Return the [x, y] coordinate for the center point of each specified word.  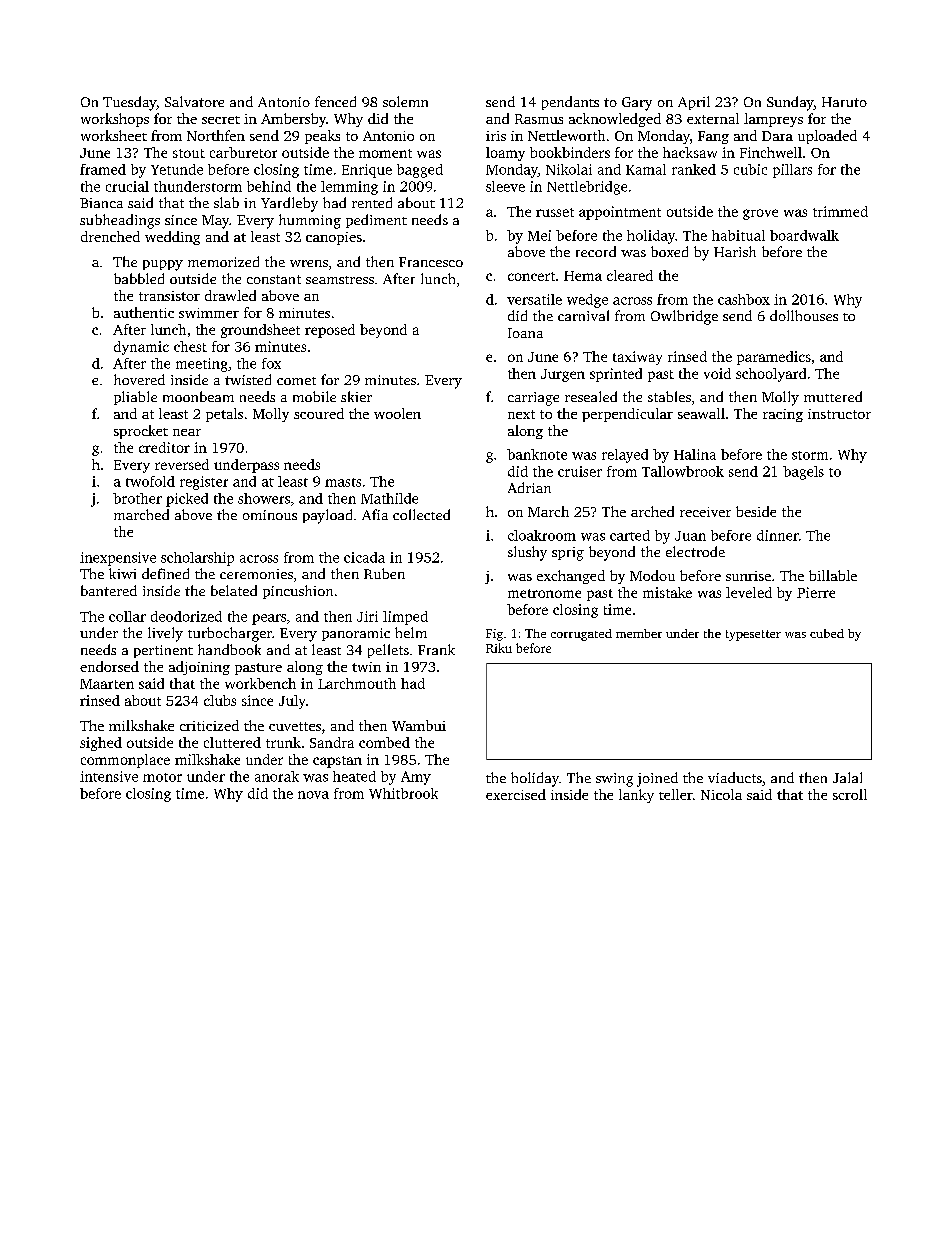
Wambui [419, 725]
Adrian [529, 487]
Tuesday [129, 103]
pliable [135, 398]
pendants [570, 103]
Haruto [844, 102]
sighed [101, 744]
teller [676, 794]
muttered [833, 396]
